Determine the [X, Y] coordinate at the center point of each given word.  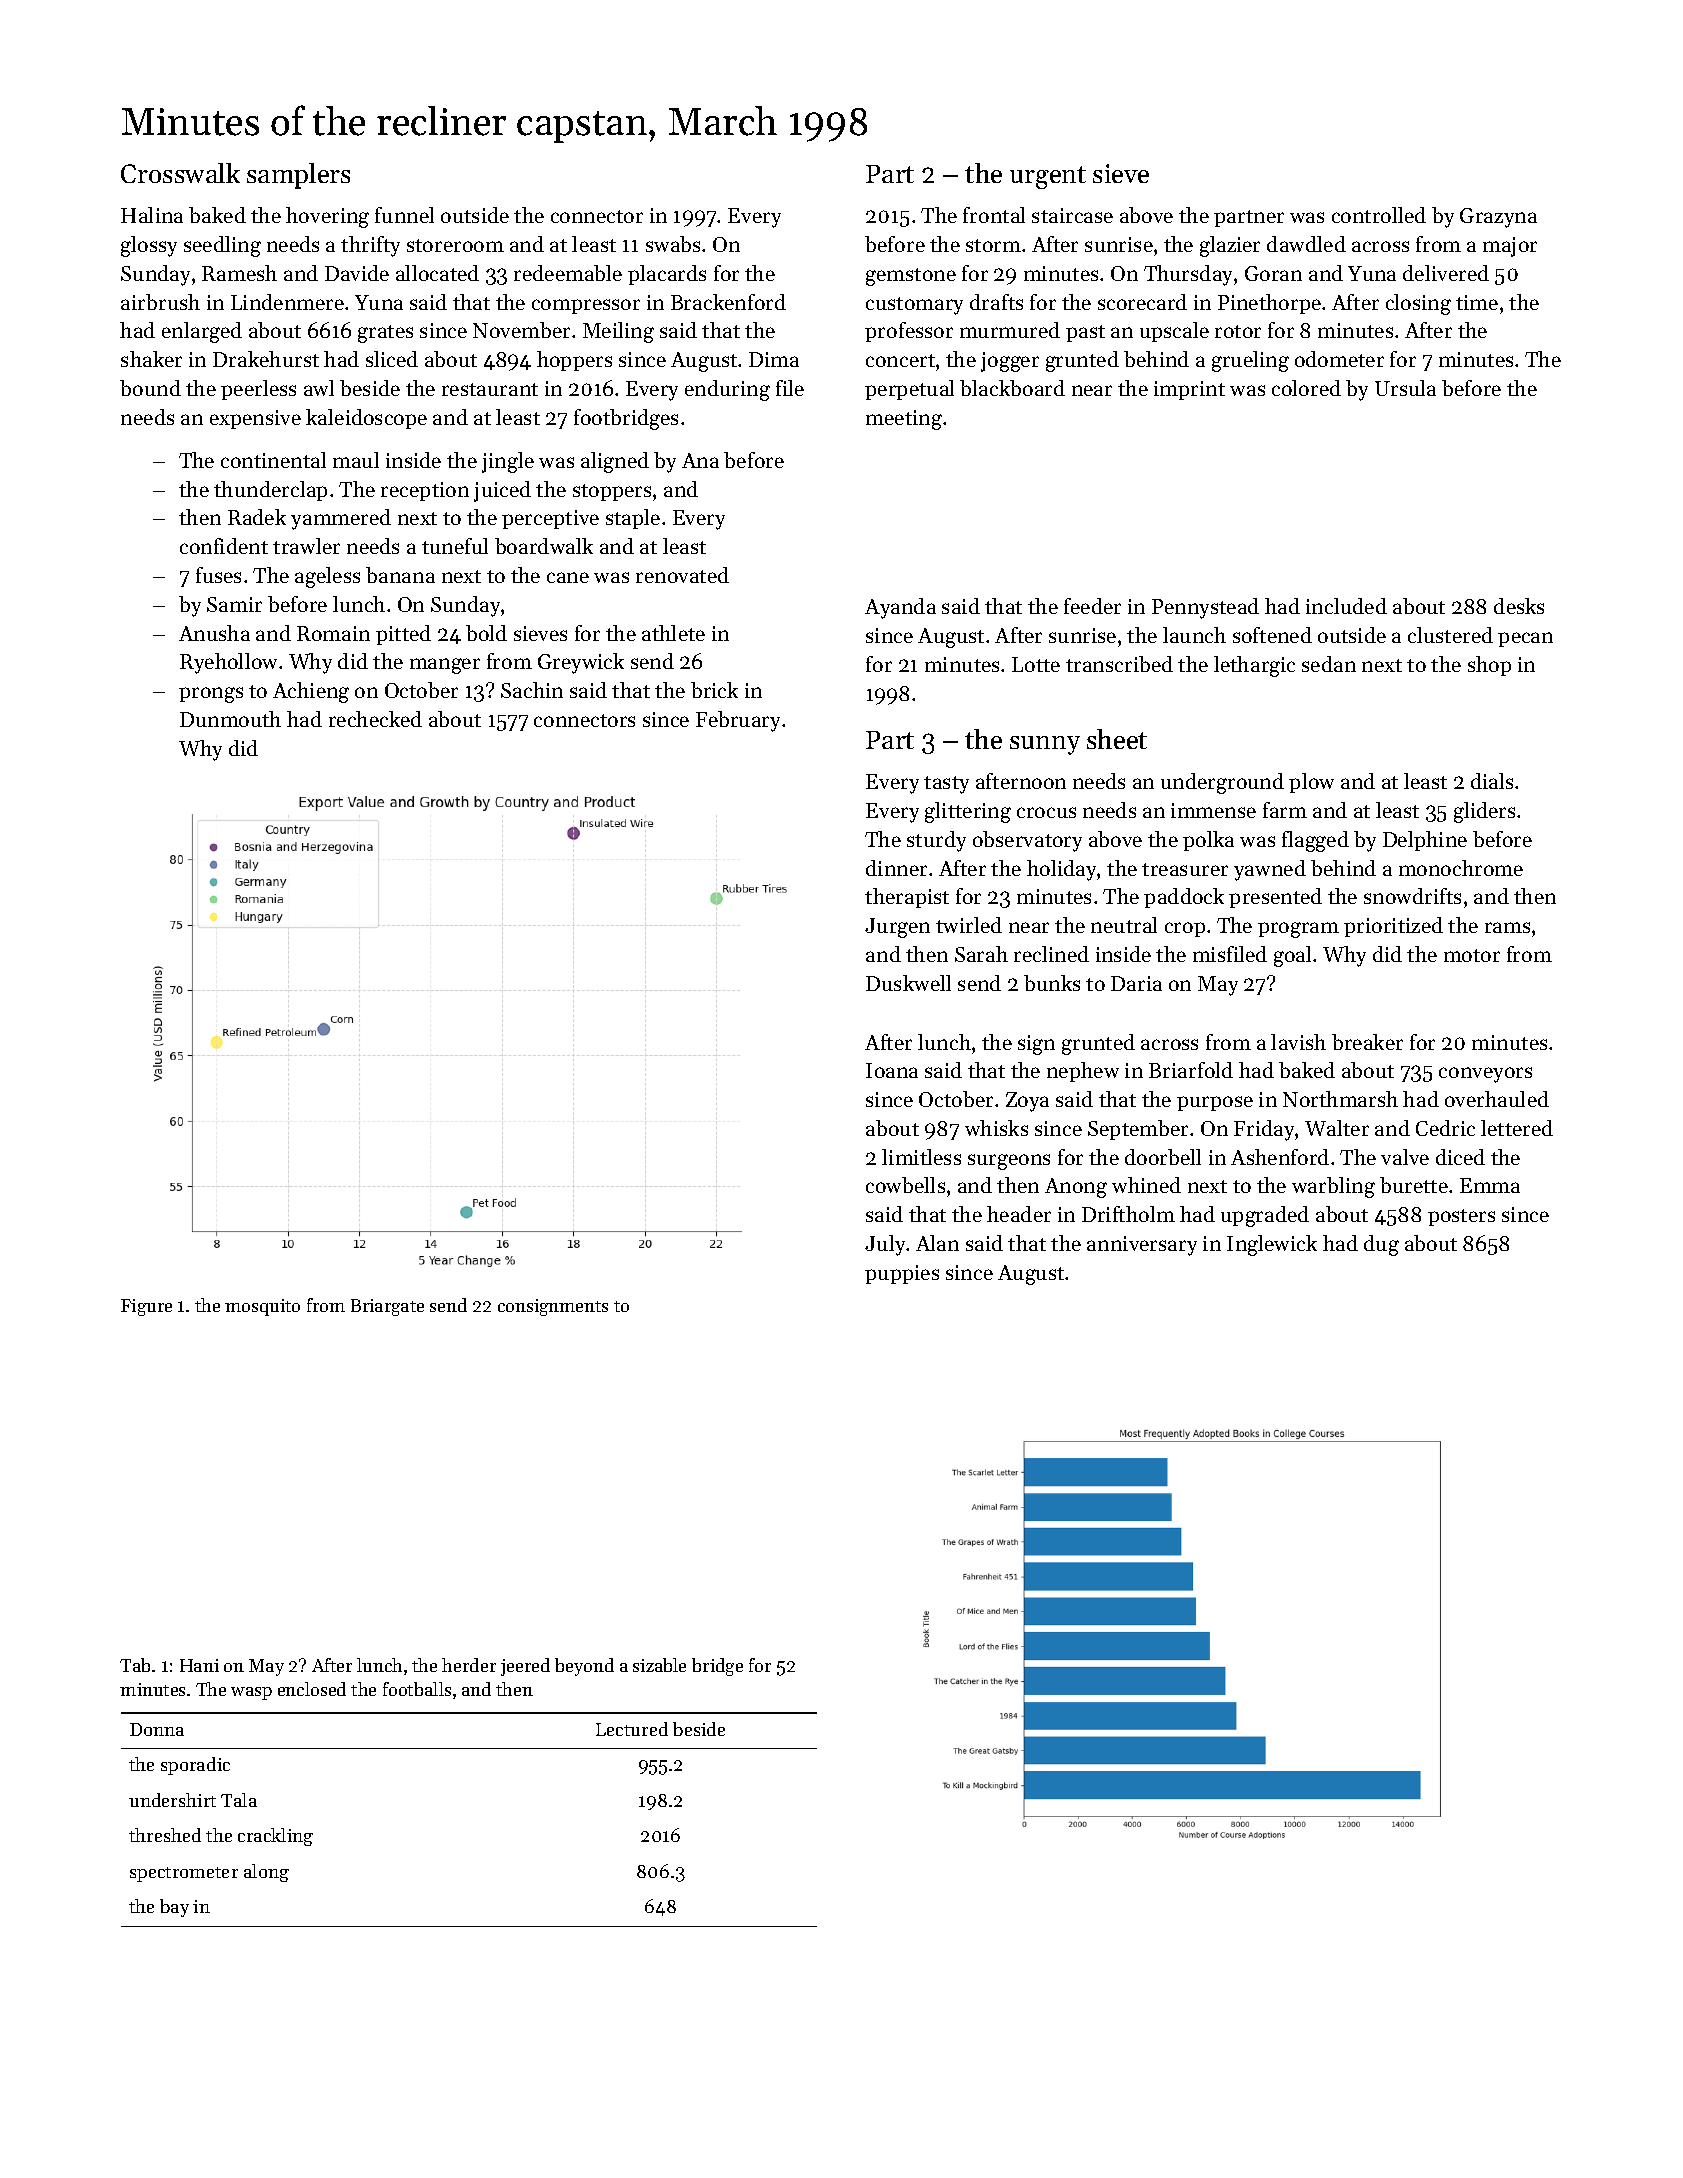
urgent [1048, 177]
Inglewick [1272, 1245]
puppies [902, 1274]
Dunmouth [230, 719]
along [266, 1873]
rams [1507, 927]
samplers [298, 176]
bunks [1052, 983]
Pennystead [1205, 608]
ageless [327, 577]
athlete [673, 633]
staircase [1072, 215]
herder [469, 1665]
